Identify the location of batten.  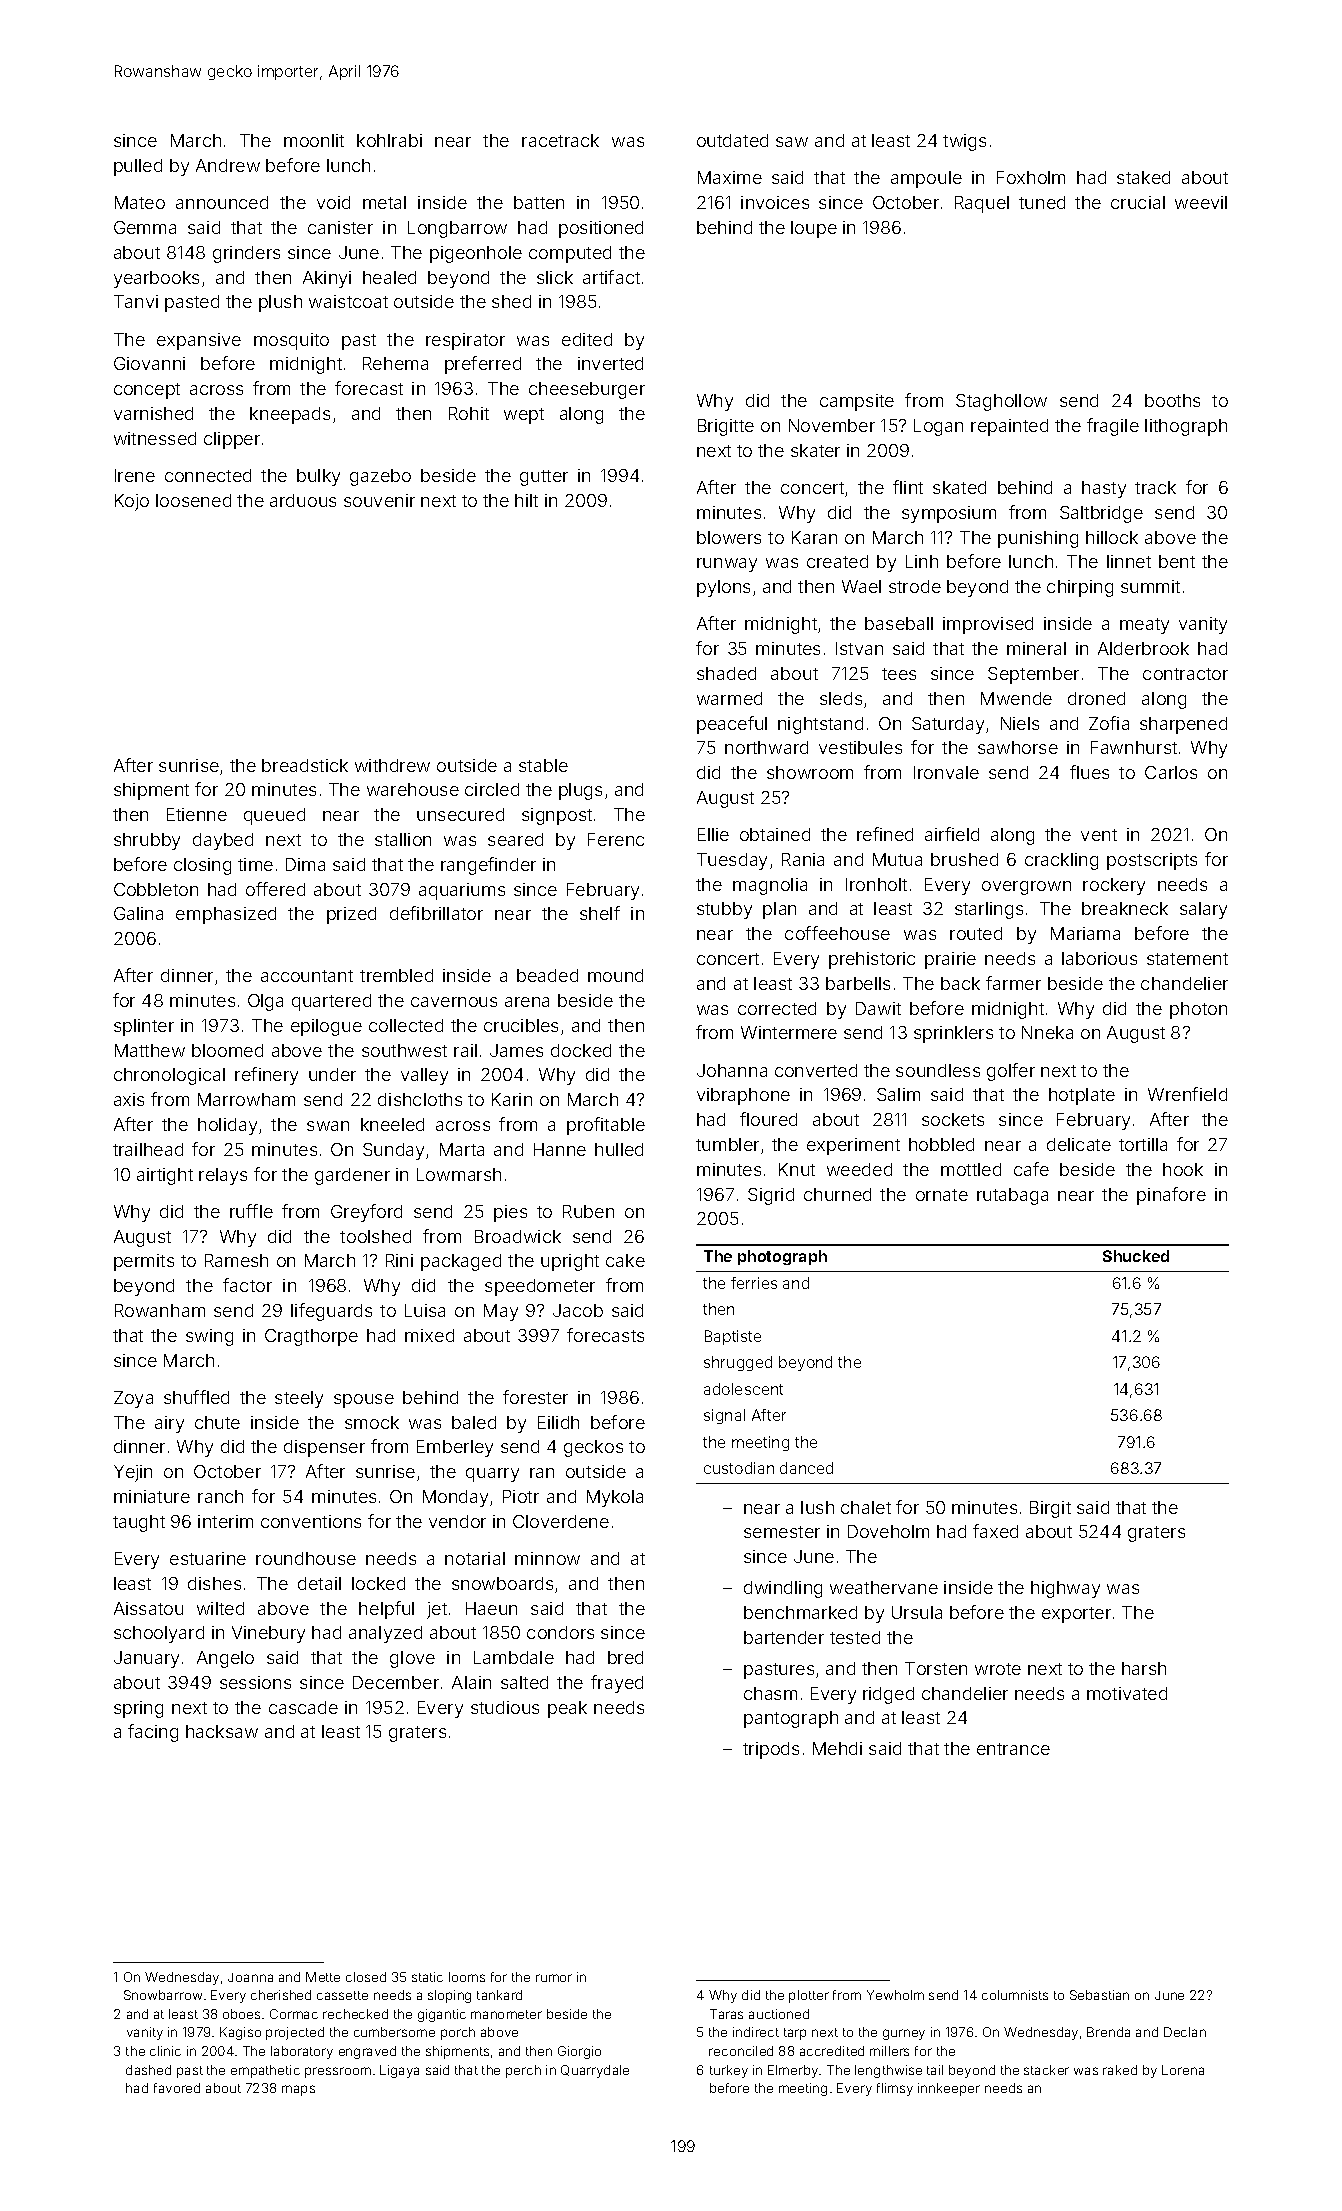
(539, 202).
